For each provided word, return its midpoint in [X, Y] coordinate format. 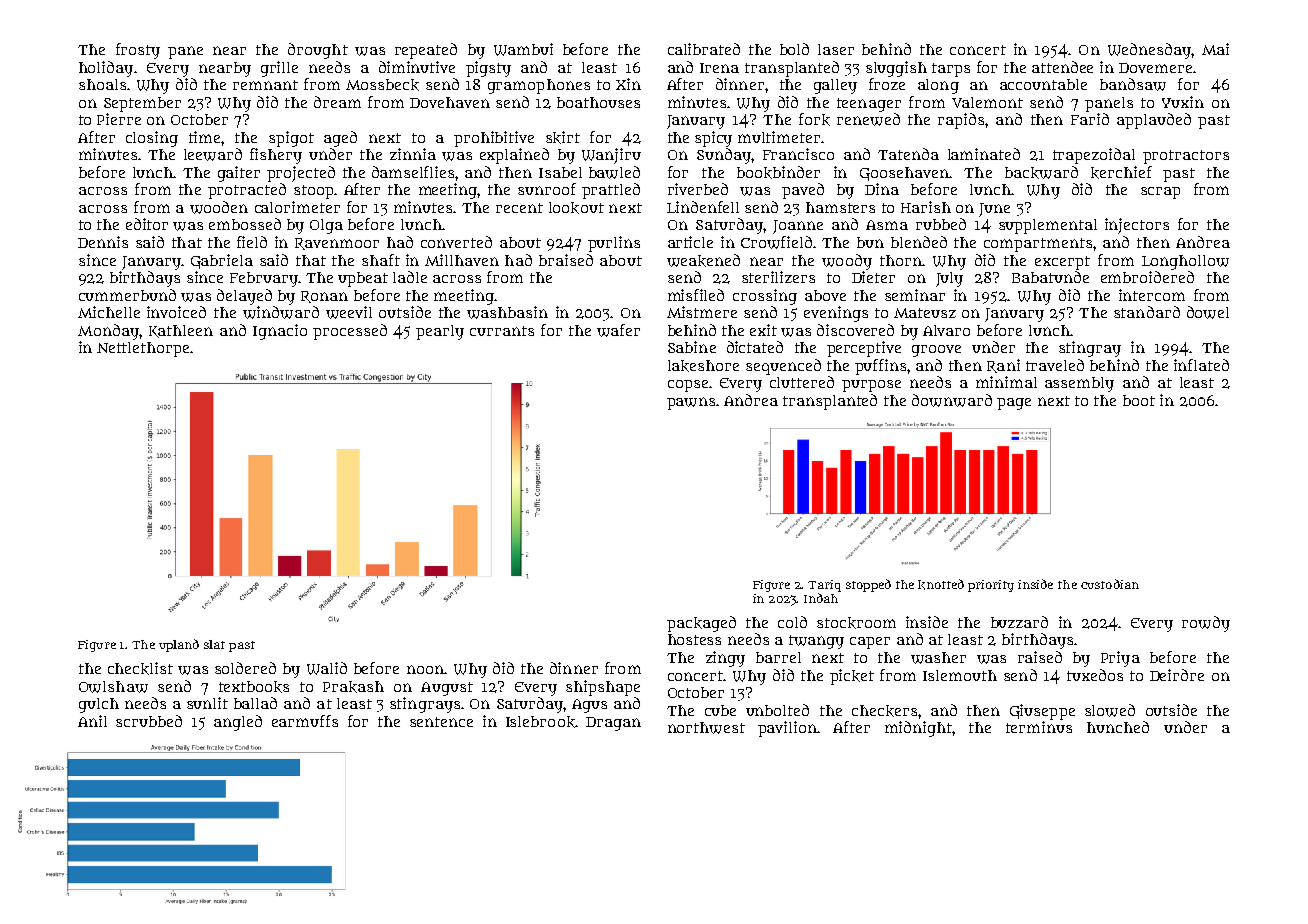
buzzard [1019, 622]
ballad [255, 703]
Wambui [523, 49]
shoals [102, 84]
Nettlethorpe [143, 349]
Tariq [824, 586]
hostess [694, 639]
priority [991, 586]
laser [836, 49]
